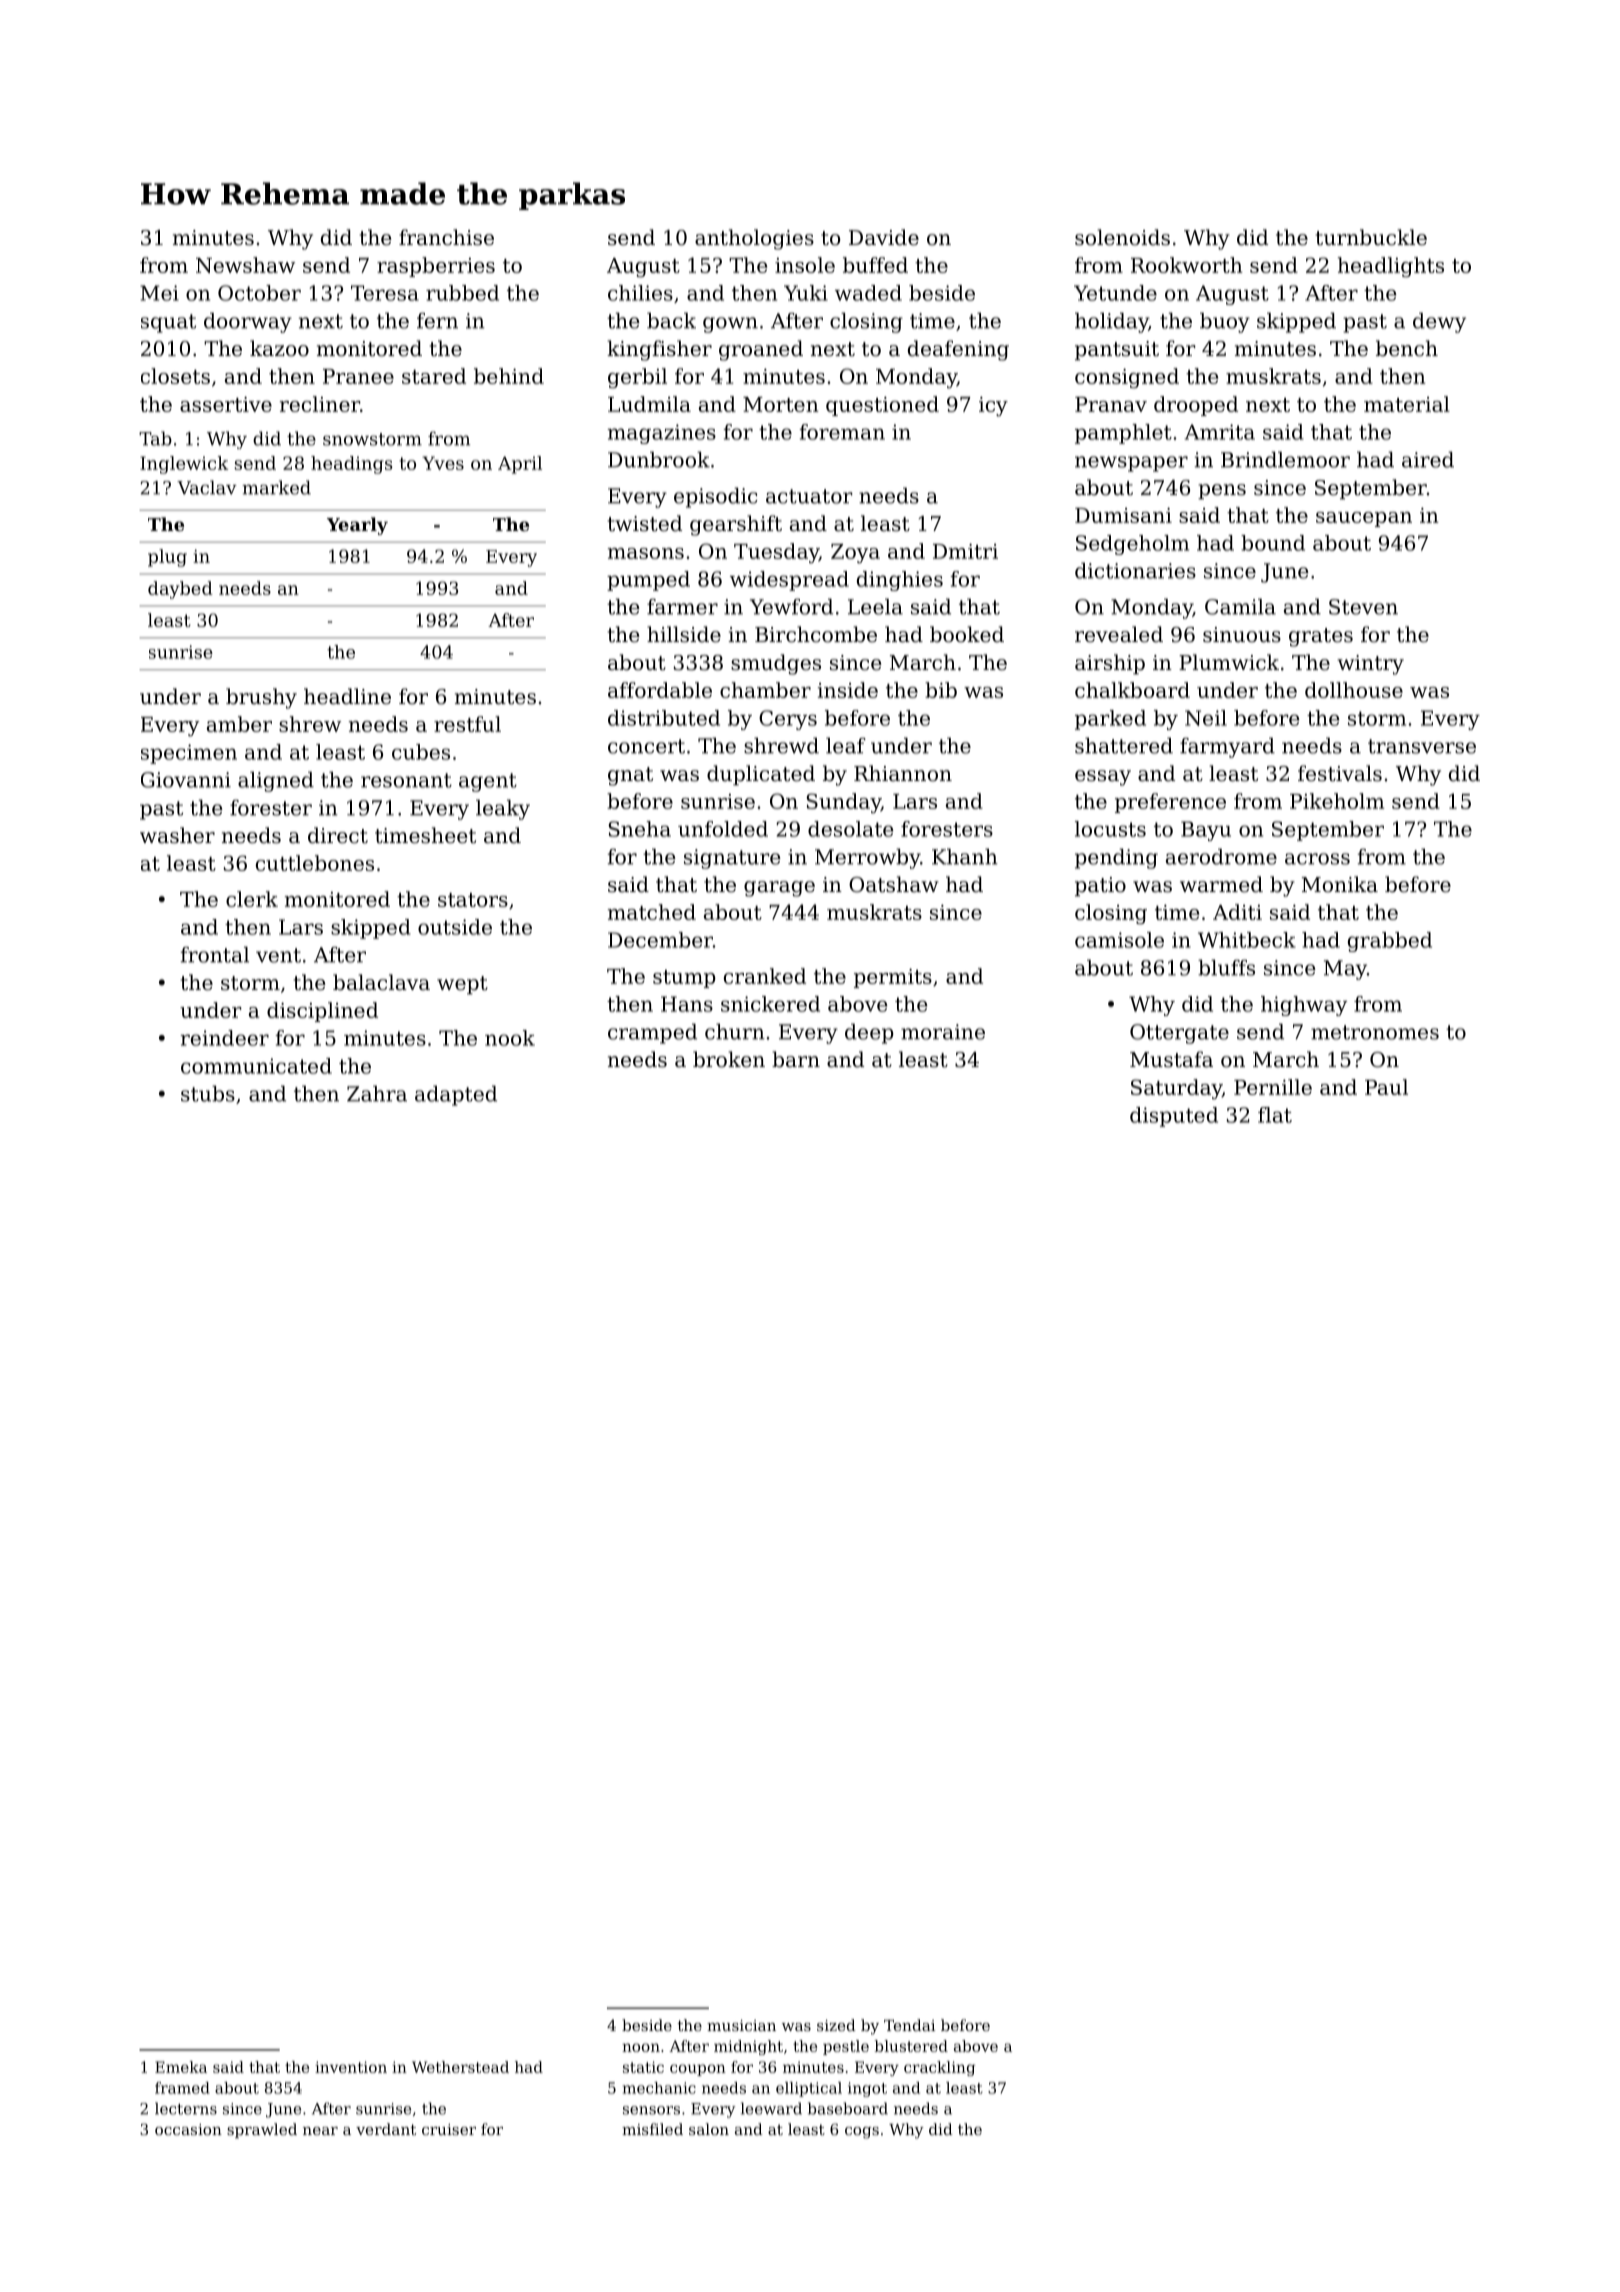 The width and height of the screenshot is (1620, 2292). Describe the element at coordinates (1390, 942) in the screenshot. I see `grabbed` at that location.
